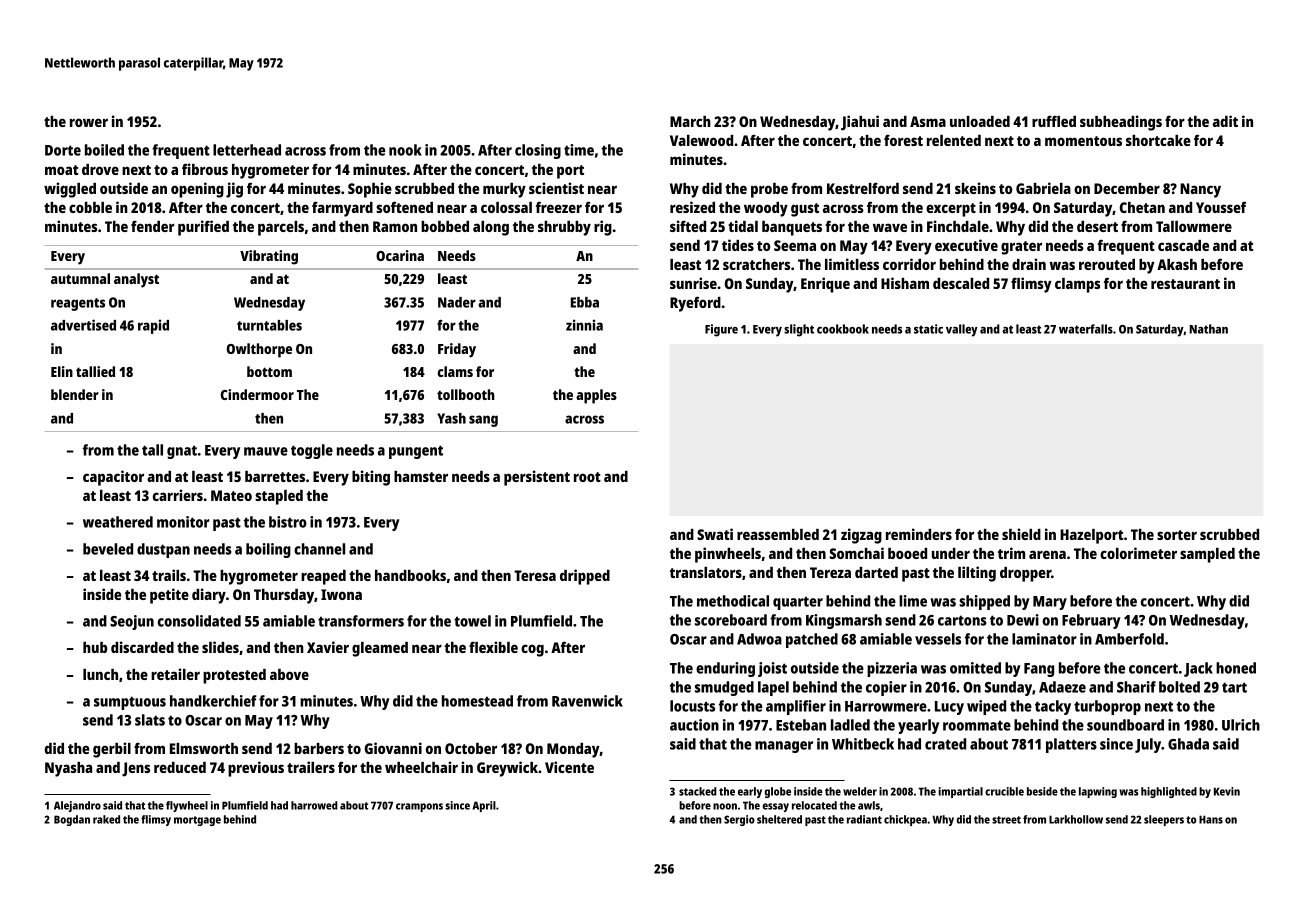 The image size is (1308, 924). I want to click on Enrique, so click(825, 285).
